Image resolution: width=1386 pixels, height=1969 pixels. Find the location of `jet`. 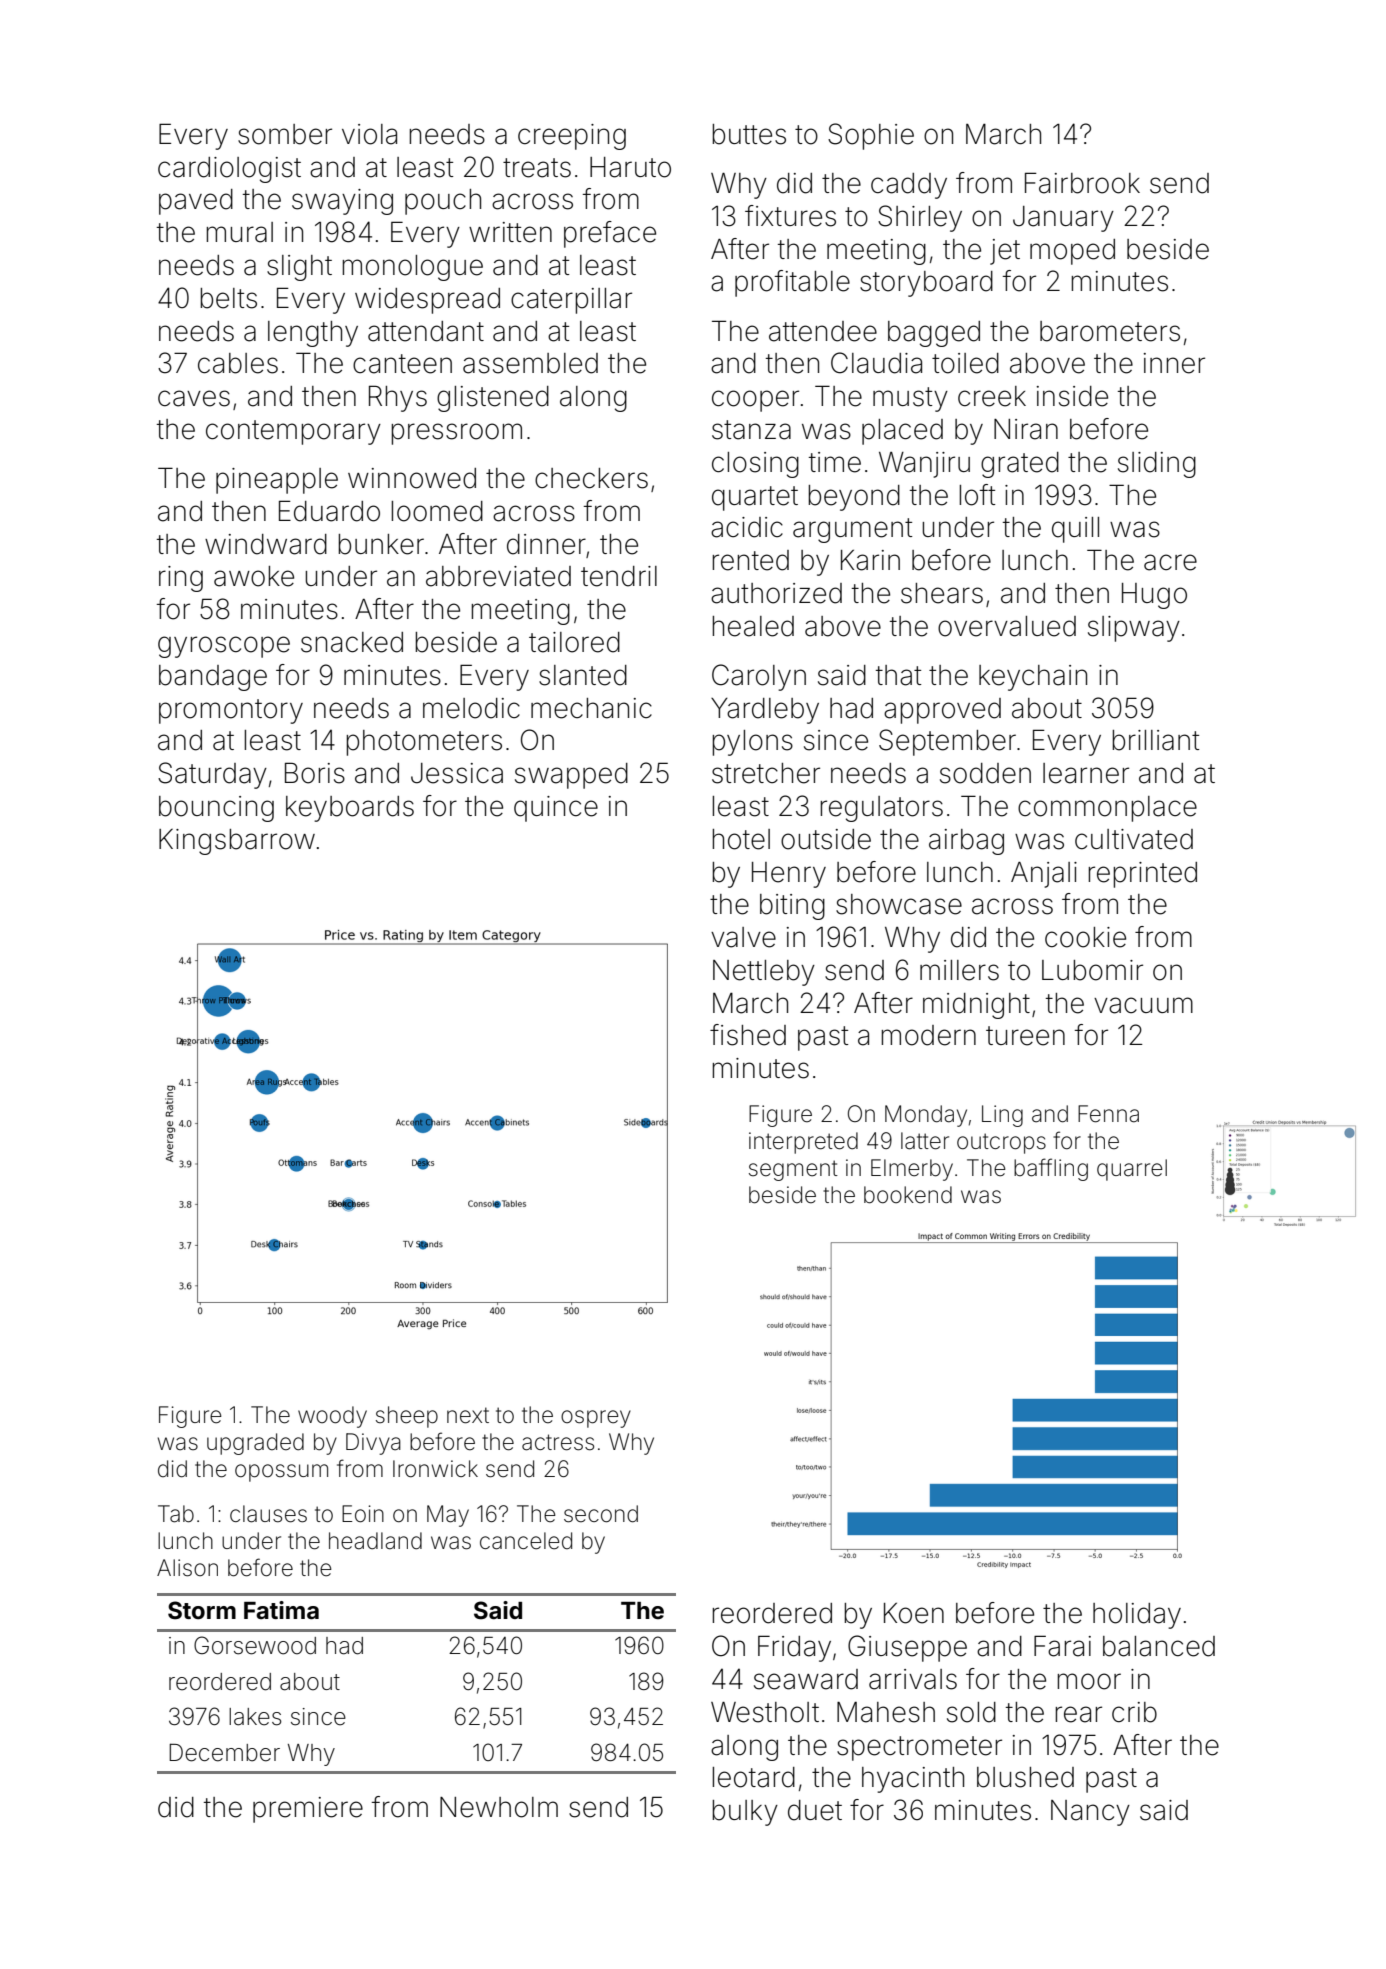

jet is located at coordinates (1005, 252).
